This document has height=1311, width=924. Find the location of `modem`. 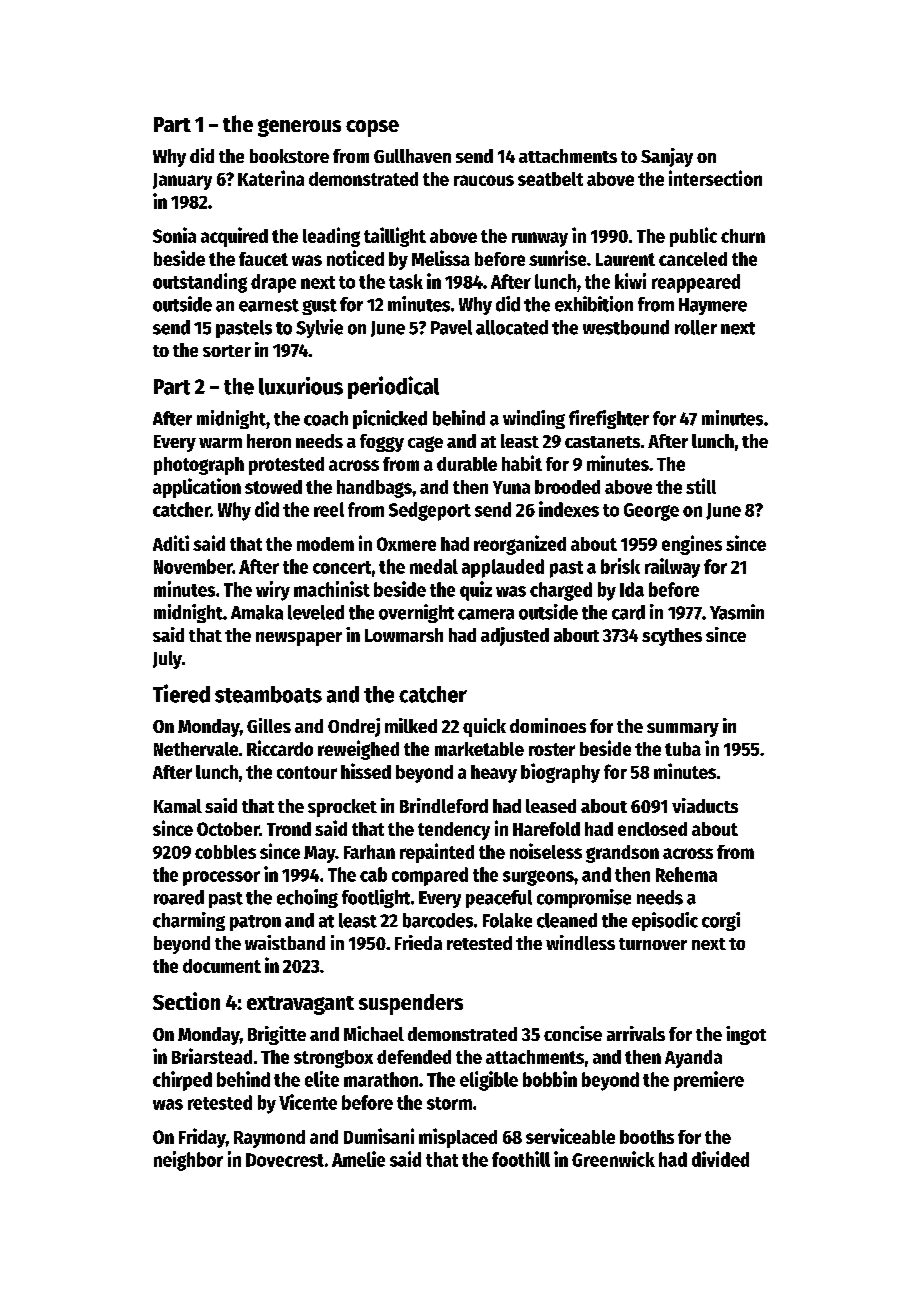

modem is located at coordinates (325, 544).
